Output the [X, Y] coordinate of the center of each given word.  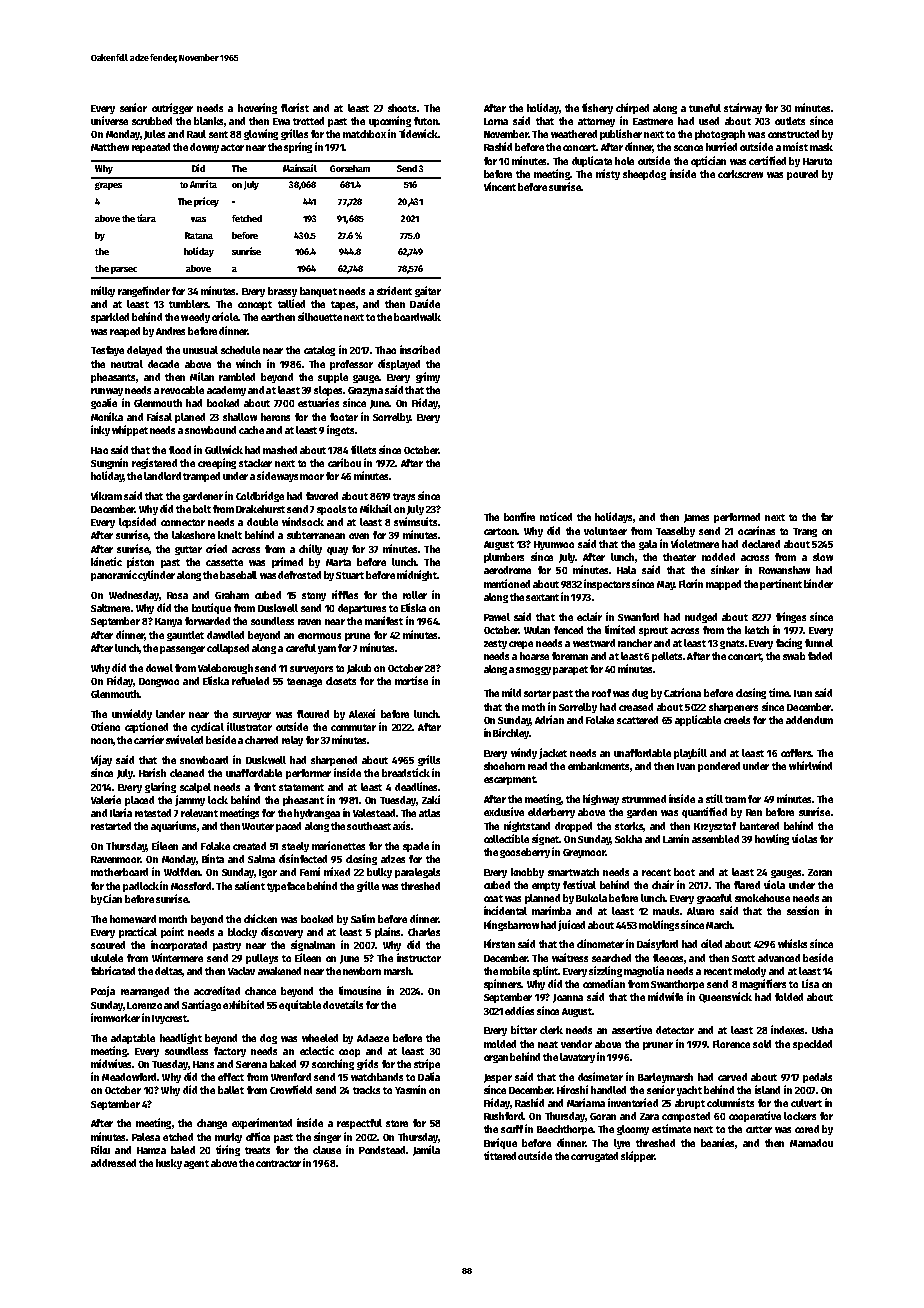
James [696, 518]
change [212, 1124]
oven [359, 536]
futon [426, 121]
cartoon [500, 531]
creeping [217, 463]
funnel [819, 643]
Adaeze [373, 1038]
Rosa [177, 595]
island [767, 1089]
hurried [721, 146]
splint [545, 971]
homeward [133, 919]
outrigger [172, 108]
